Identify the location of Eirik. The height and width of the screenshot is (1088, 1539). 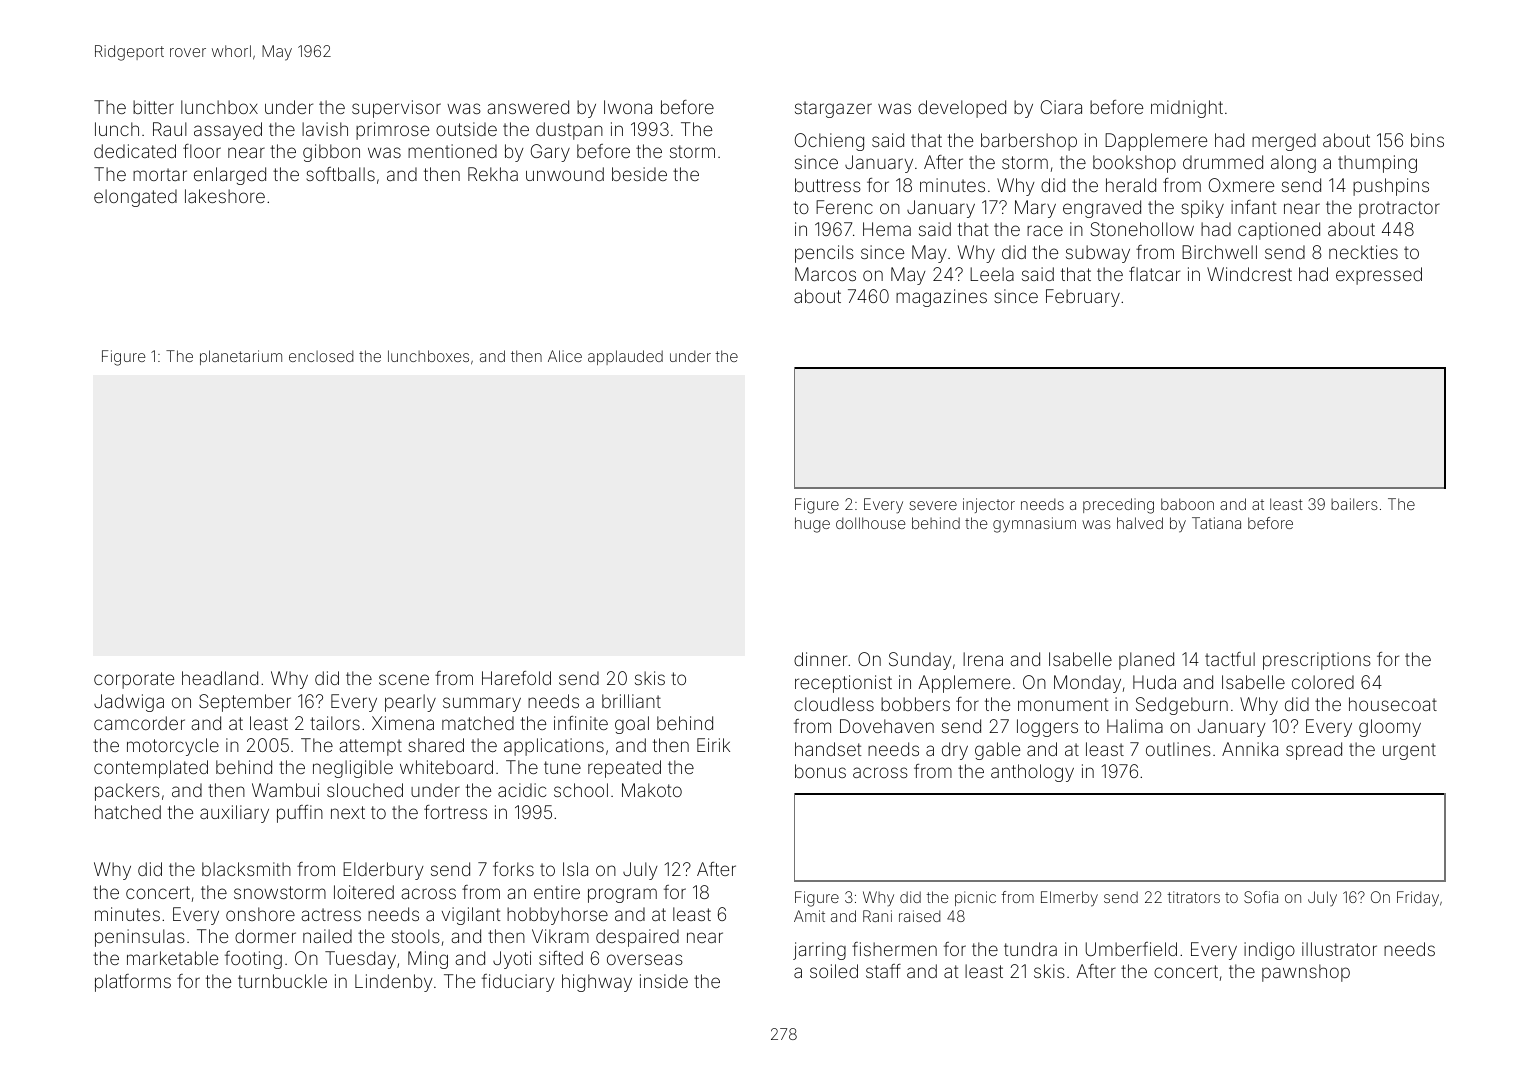
(713, 745).
